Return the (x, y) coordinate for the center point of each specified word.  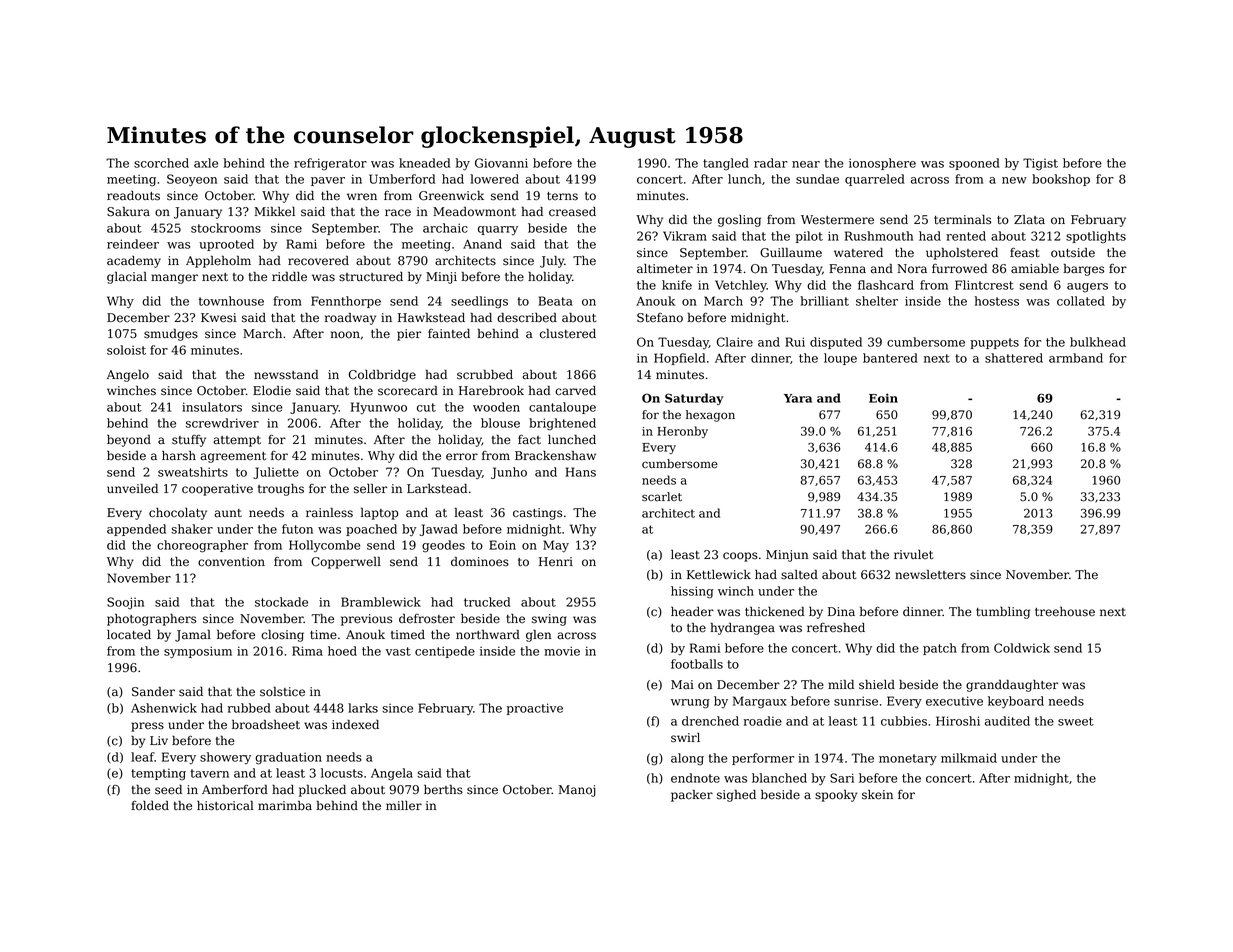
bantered (890, 358)
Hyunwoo (379, 408)
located (129, 634)
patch (940, 649)
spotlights (1096, 237)
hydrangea (742, 628)
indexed (355, 725)
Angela (392, 774)
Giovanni (501, 163)
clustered (568, 333)
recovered (318, 260)
